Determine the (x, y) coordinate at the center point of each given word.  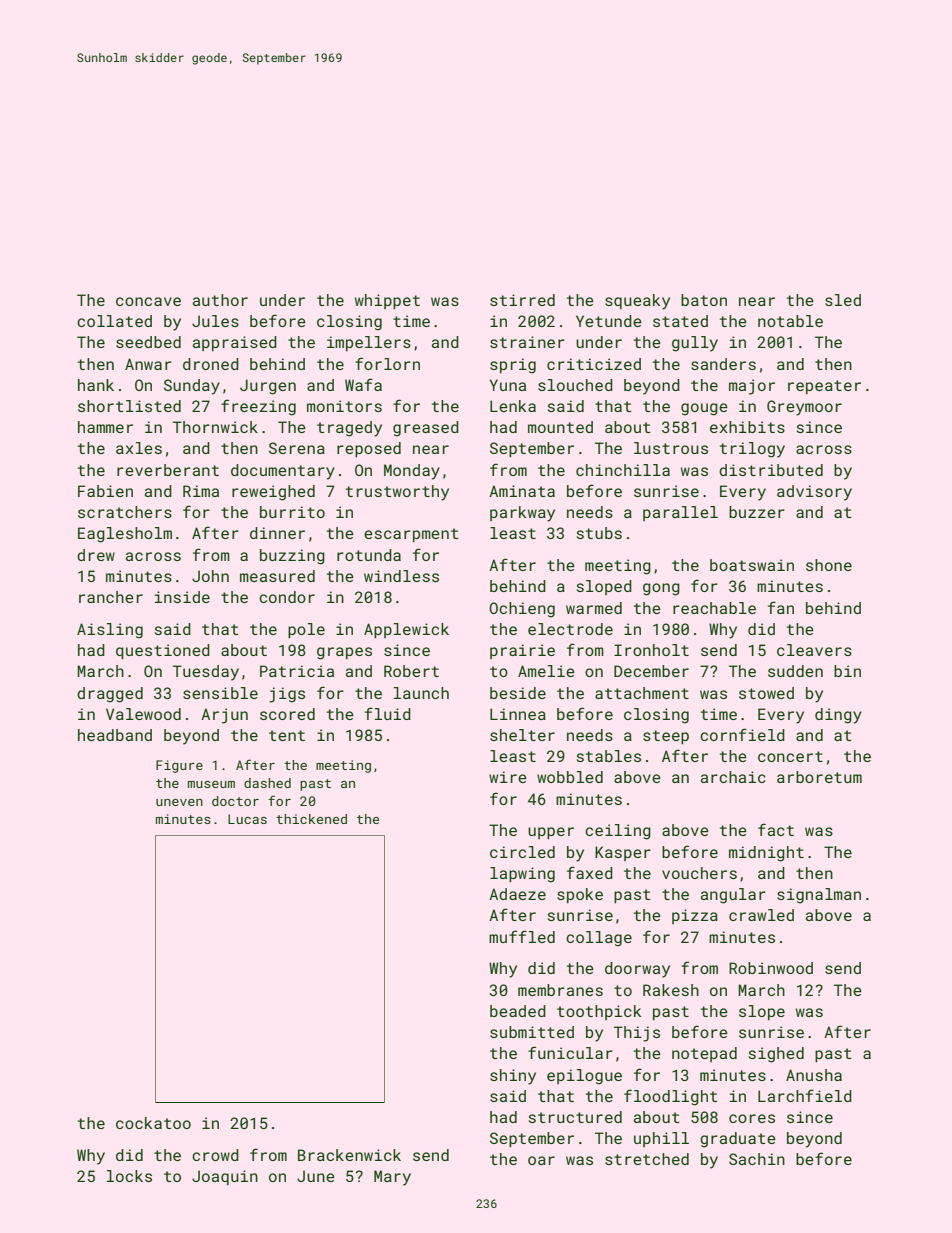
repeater (824, 387)
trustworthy (397, 493)
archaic (733, 777)
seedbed (148, 342)
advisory (814, 493)
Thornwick (215, 427)
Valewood (143, 714)
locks (129, 1176)
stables (609, 756)
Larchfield (805, 1095)
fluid (388, 713)
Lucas (247, 819)
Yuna (508, 385)
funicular (570, 1052)
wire (508, 777)
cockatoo (153, 1123)
